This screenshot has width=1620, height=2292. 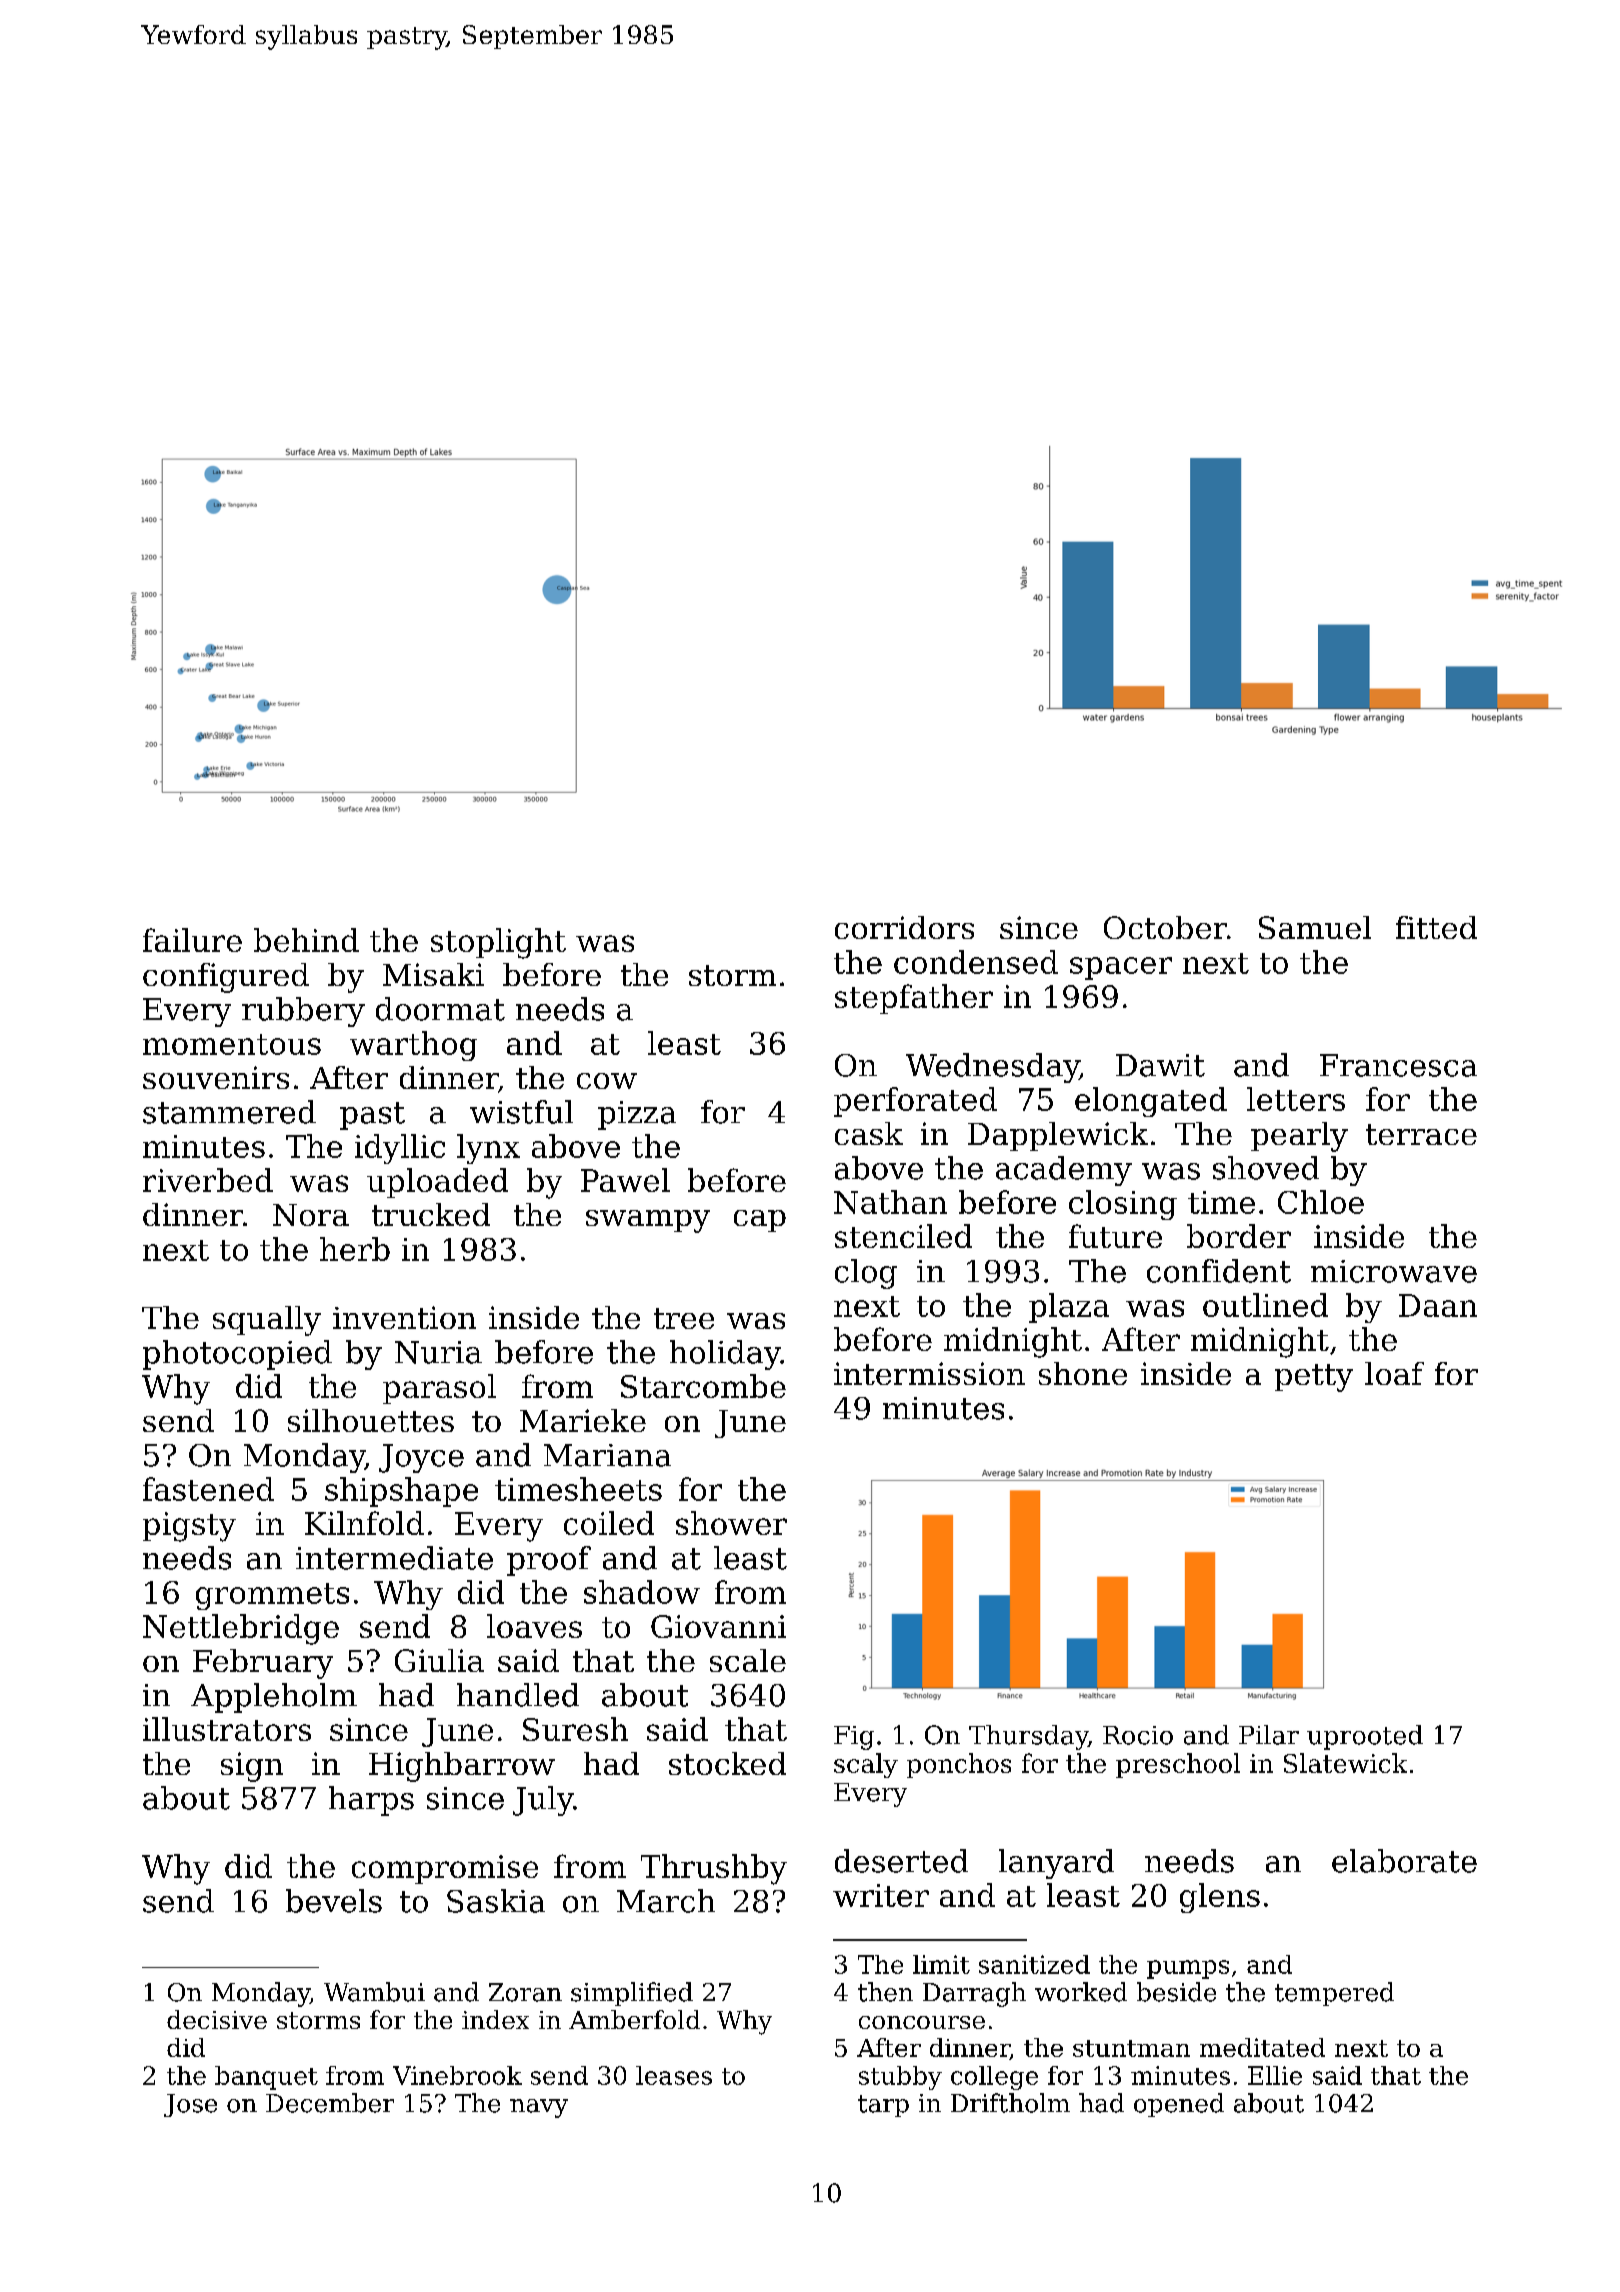 What do you see at coordinates (632, 1994) in the screenshot?
I see `simplified` at bounding box center [632, 1994].
